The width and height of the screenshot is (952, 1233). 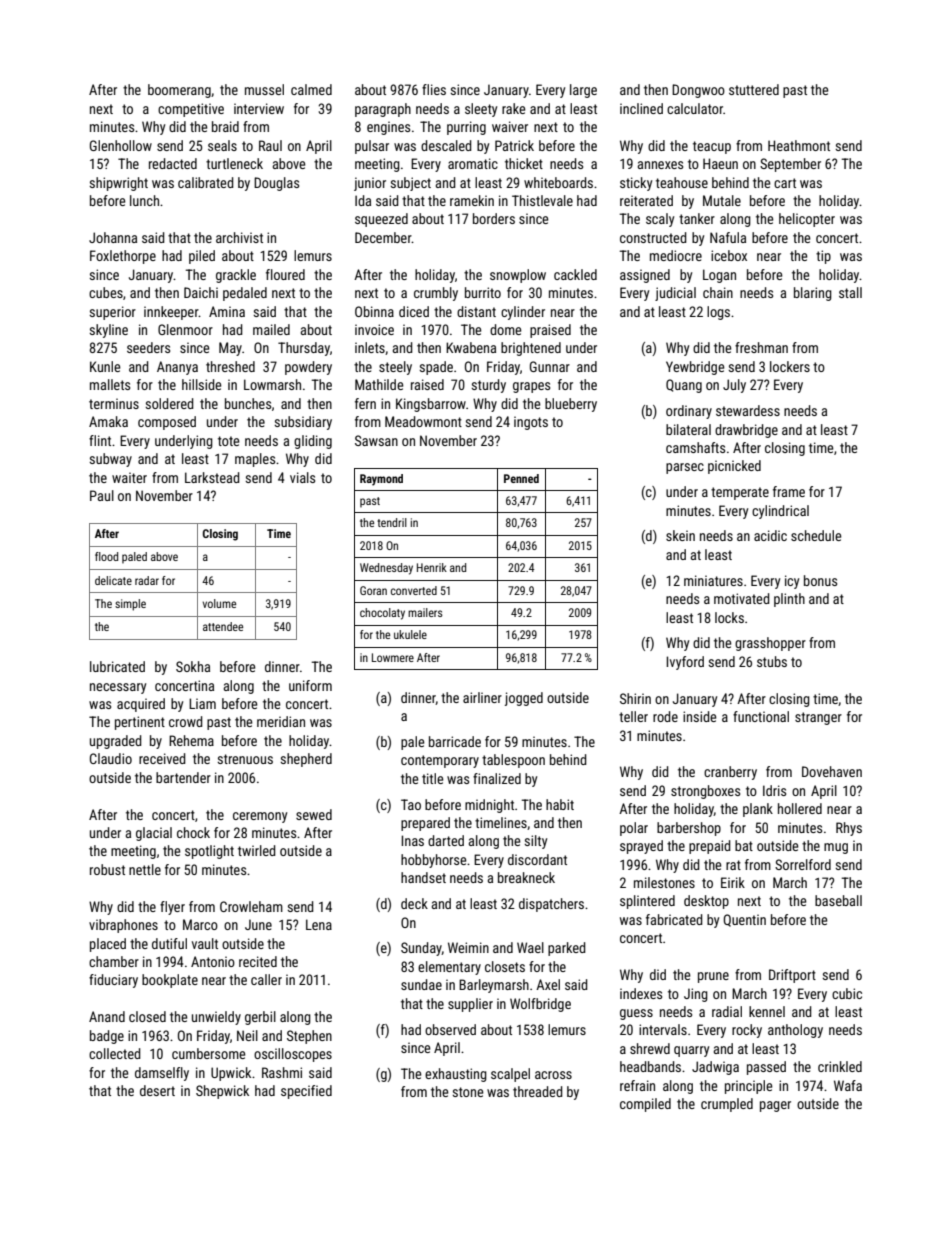 What do you see at coordinates (219, 603) in the screenshot?
I see `volume` at bounding box center [219, 603].
